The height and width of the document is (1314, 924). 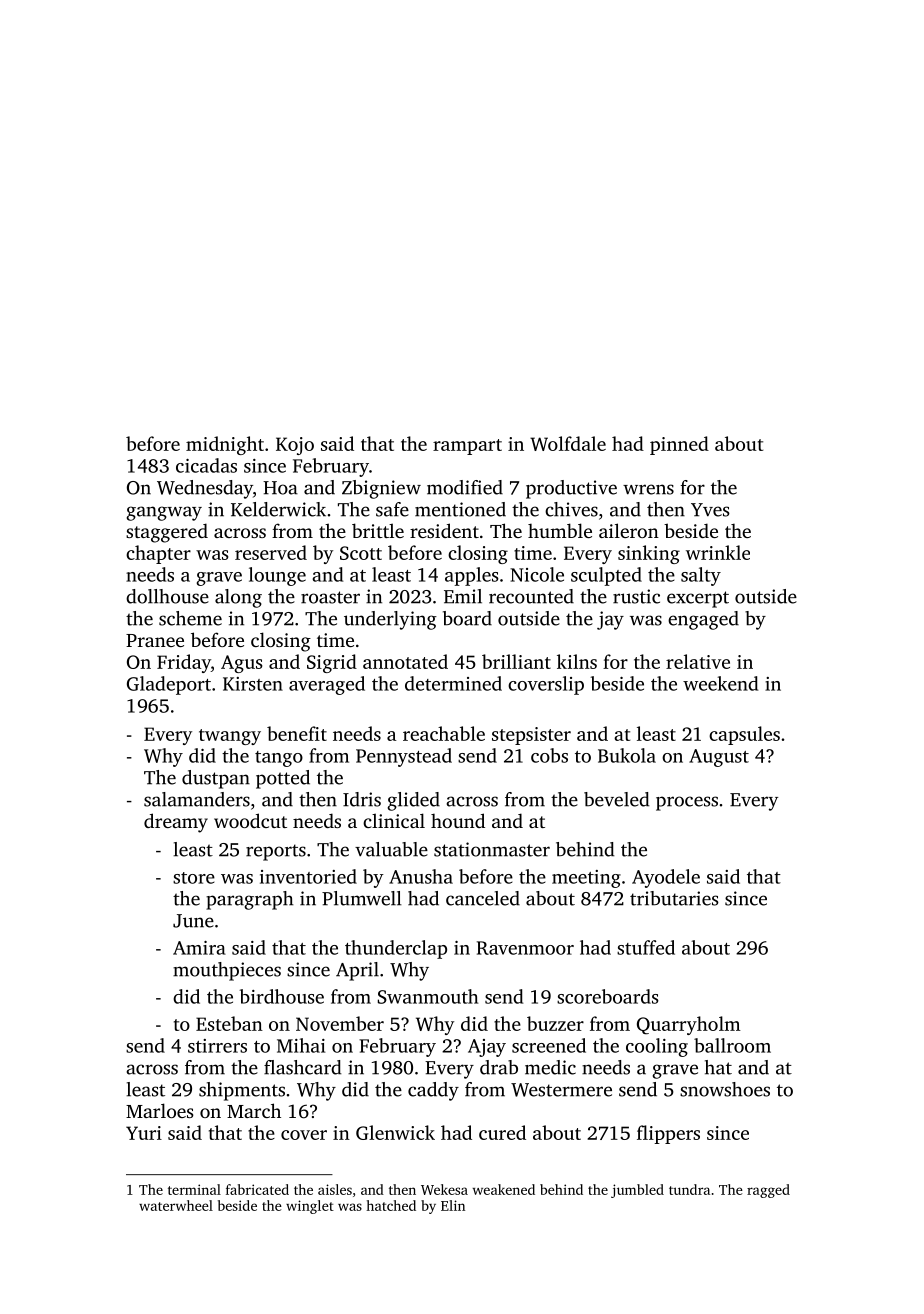 I want to click on engaged, so click(x=703, y=620).
